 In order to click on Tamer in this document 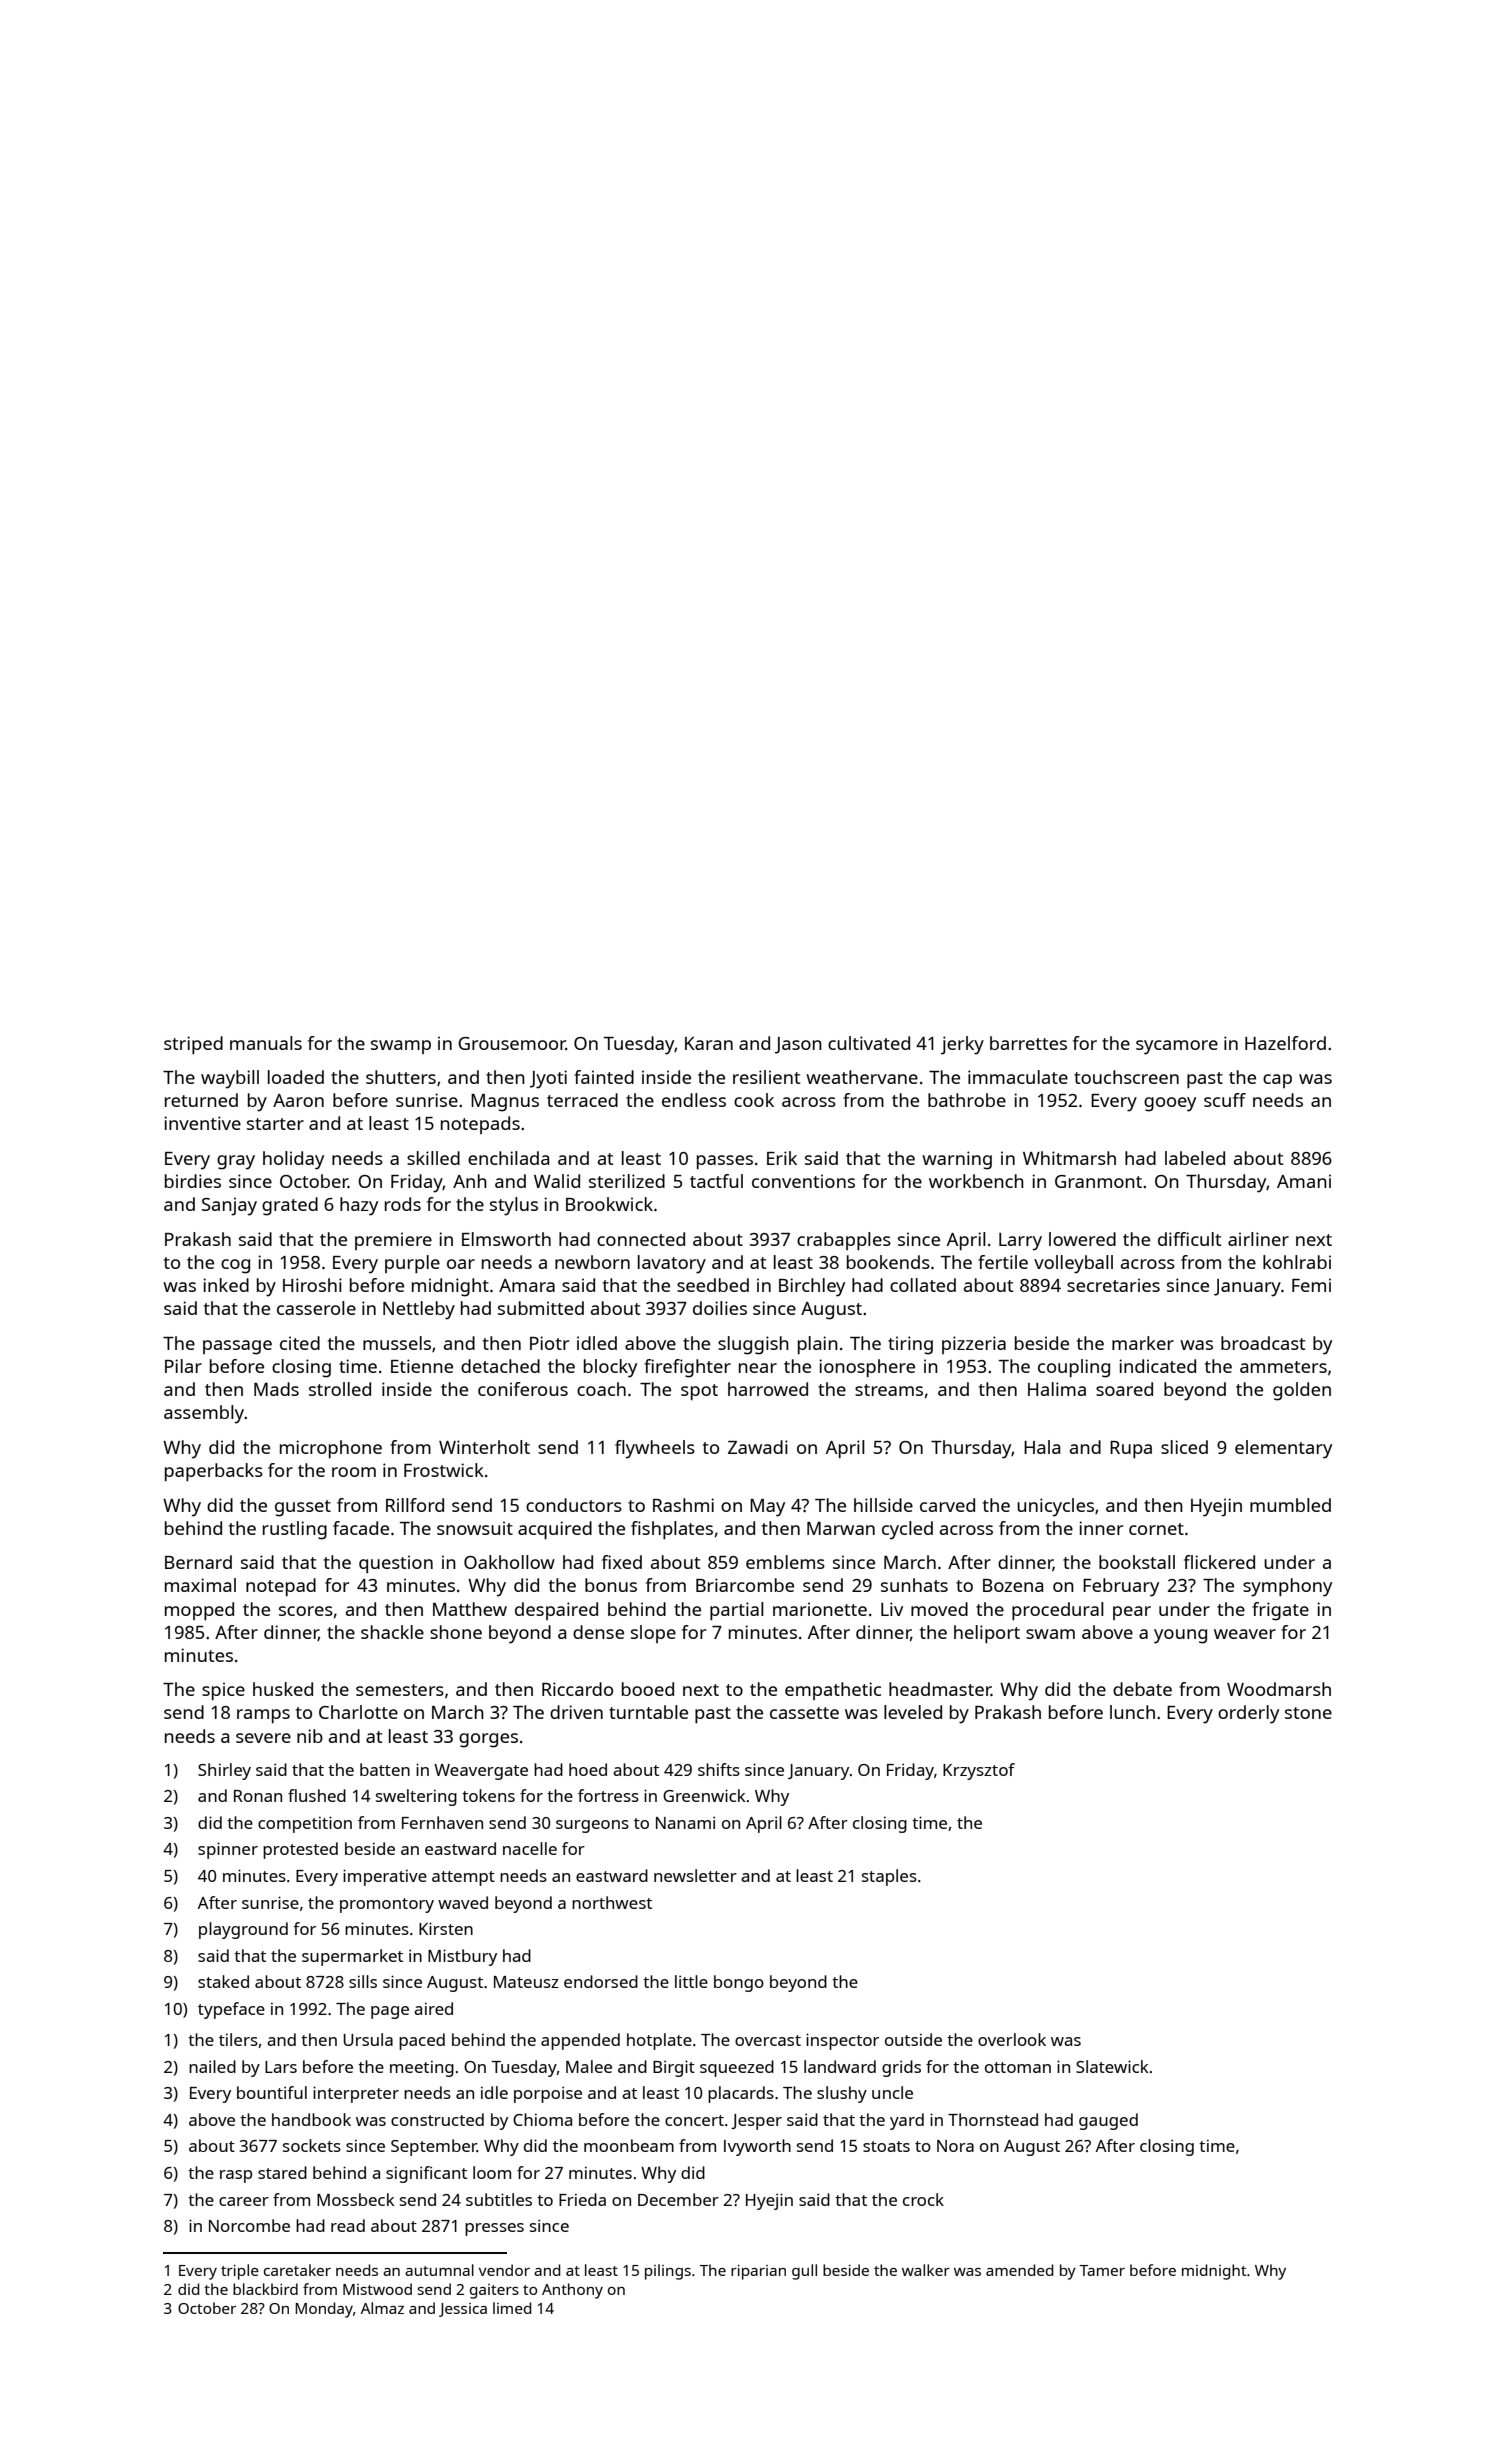, I will do `click(1102, 2270)`.
